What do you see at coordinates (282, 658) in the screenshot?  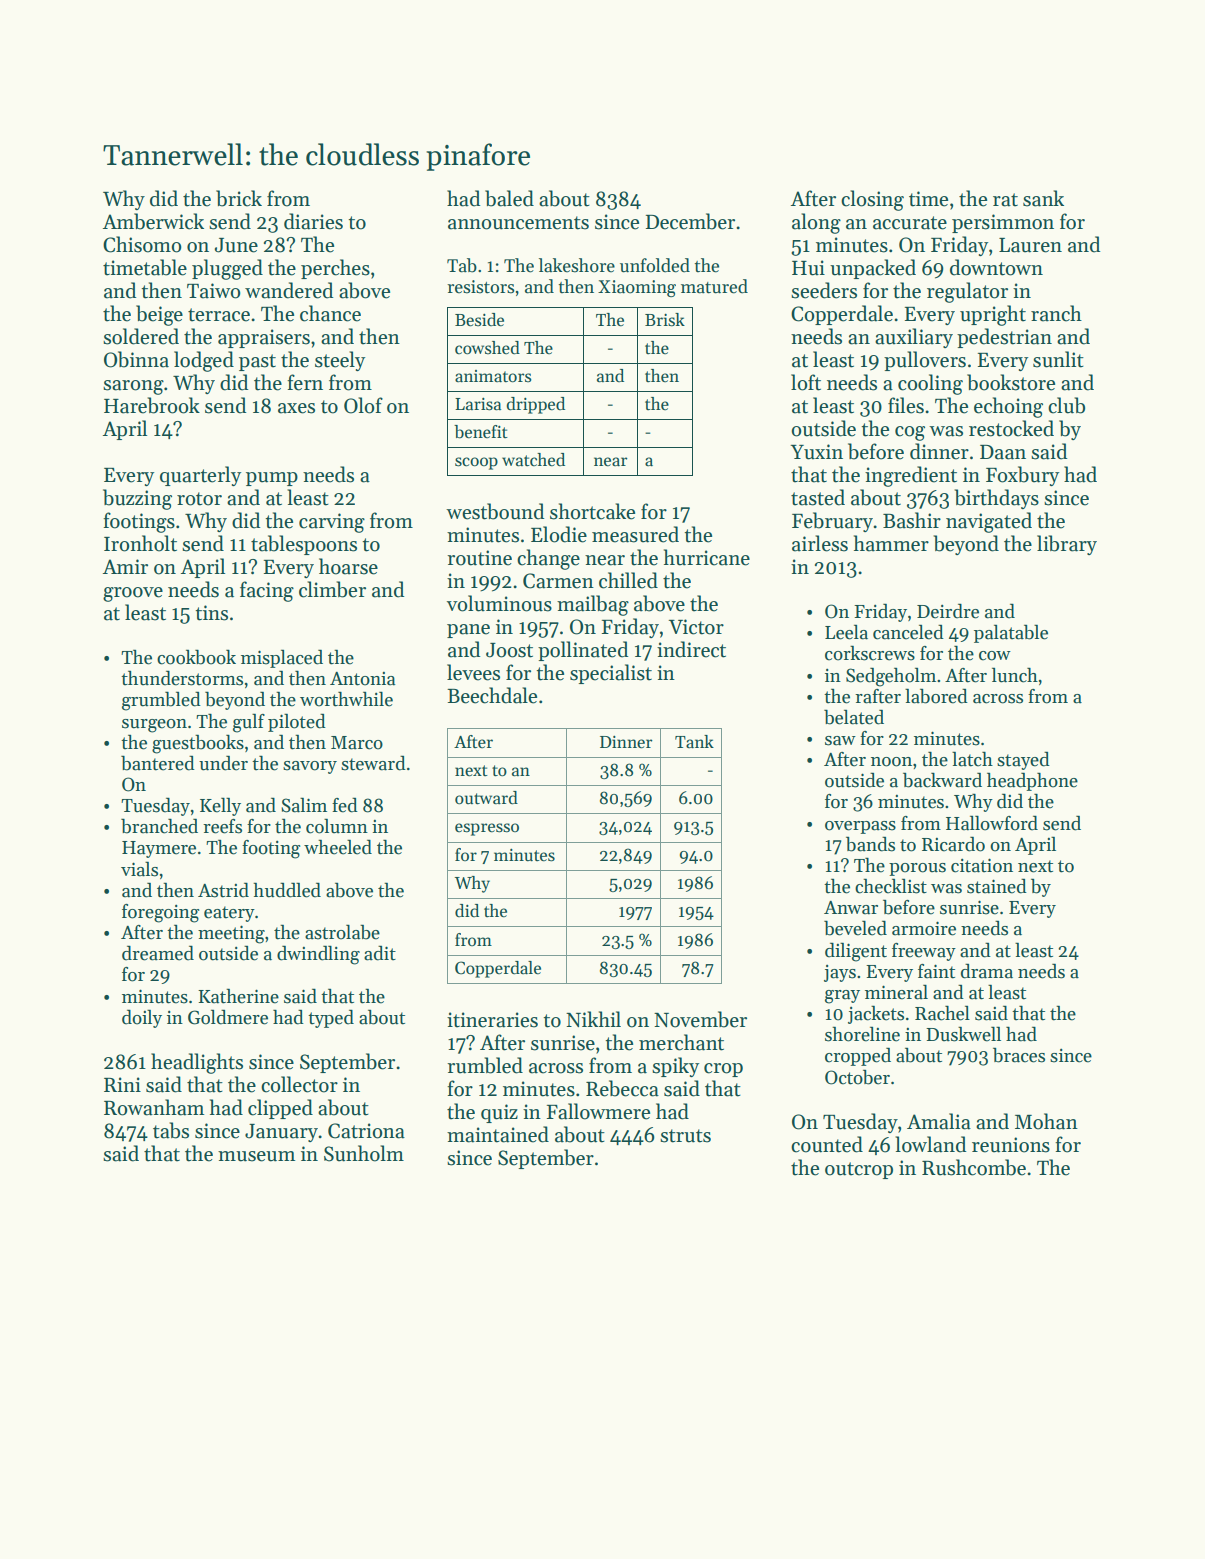 I see `misplaced` at bounding box center [282, 658].
